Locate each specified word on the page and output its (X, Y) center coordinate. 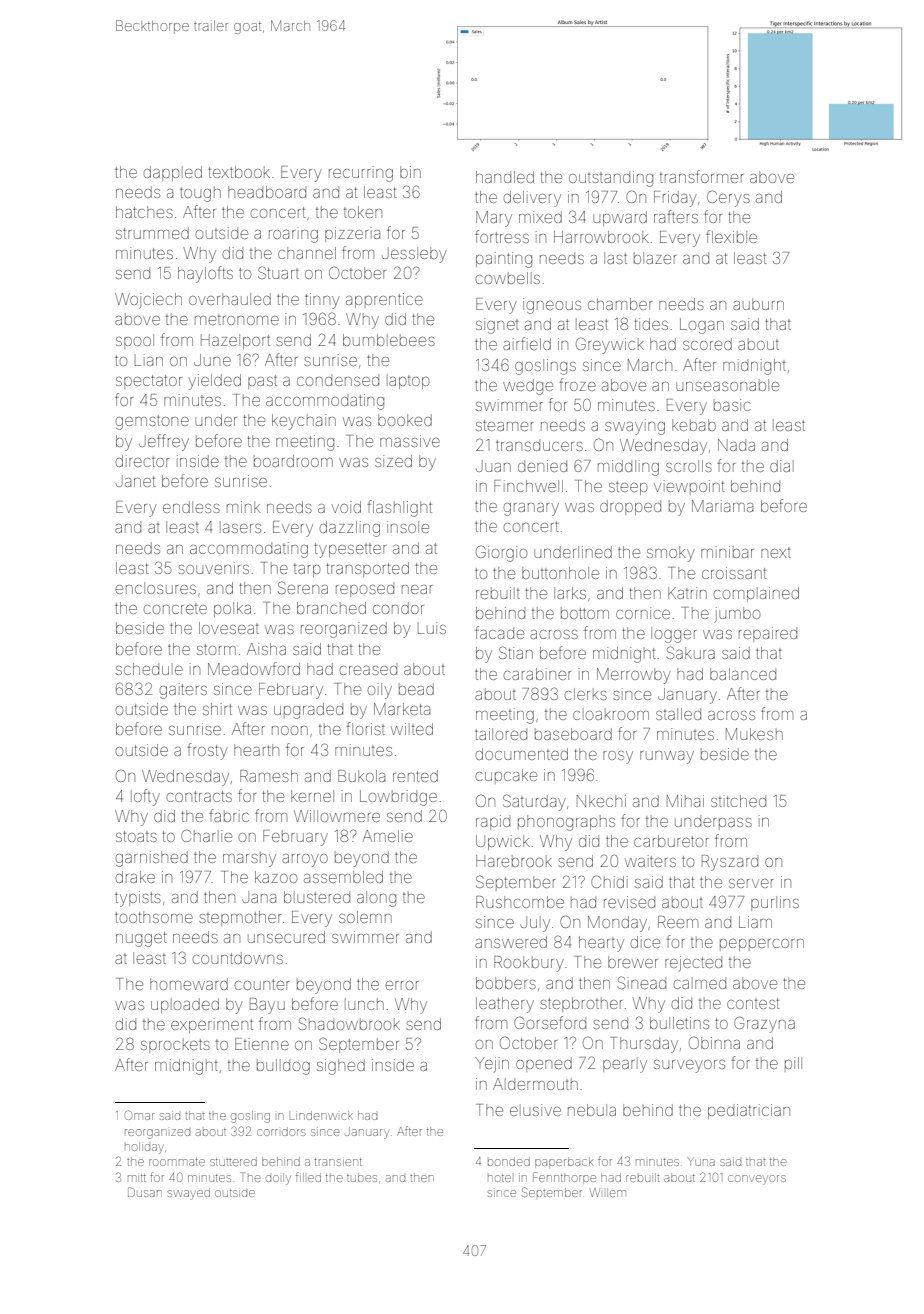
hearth (256, 750)
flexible (731, 236)
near (417, 589)
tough (200, 194)
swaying (635, 427)
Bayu (267, 1006)
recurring (361, 174)
